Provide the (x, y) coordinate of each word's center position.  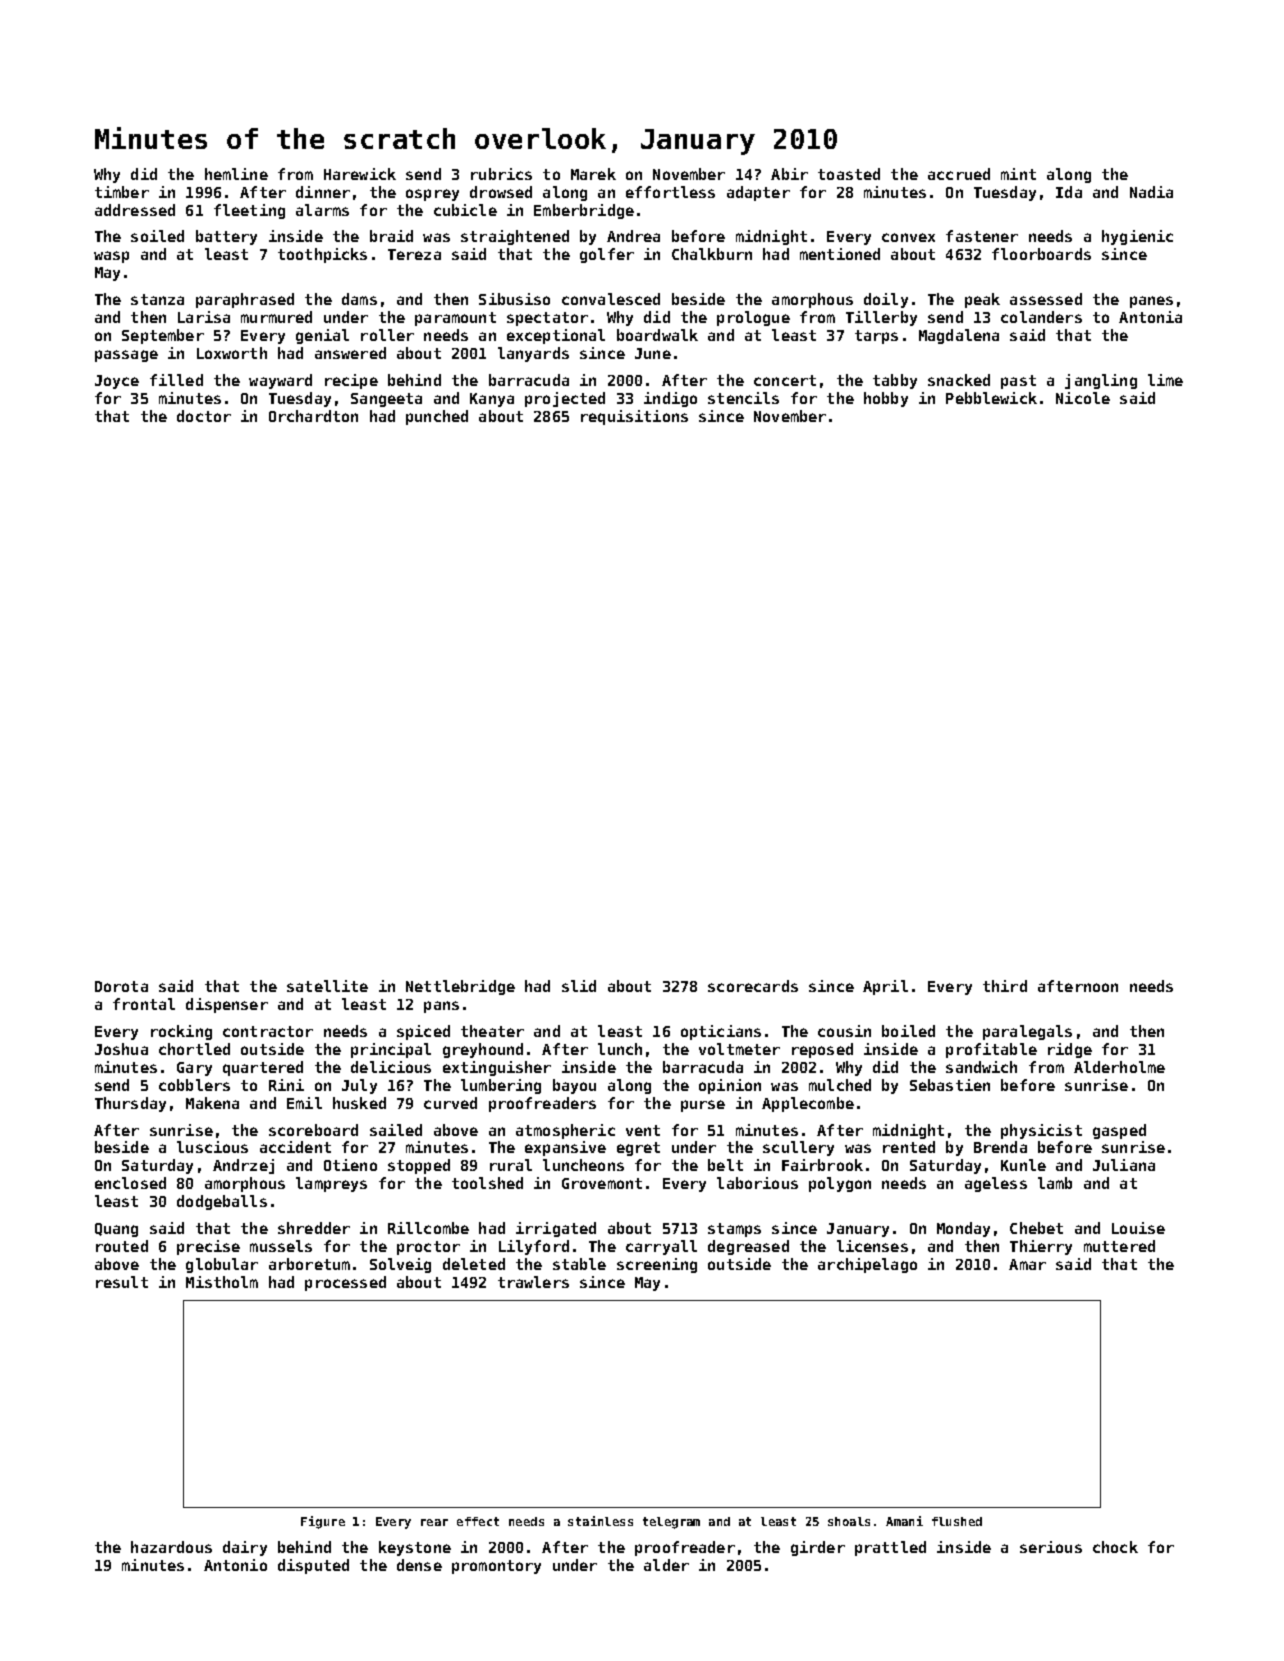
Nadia (1151, 192)
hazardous (171, 1547)
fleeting (249, 211)
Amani (904, 1521)
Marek (593, 174)
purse (703, 1106)
